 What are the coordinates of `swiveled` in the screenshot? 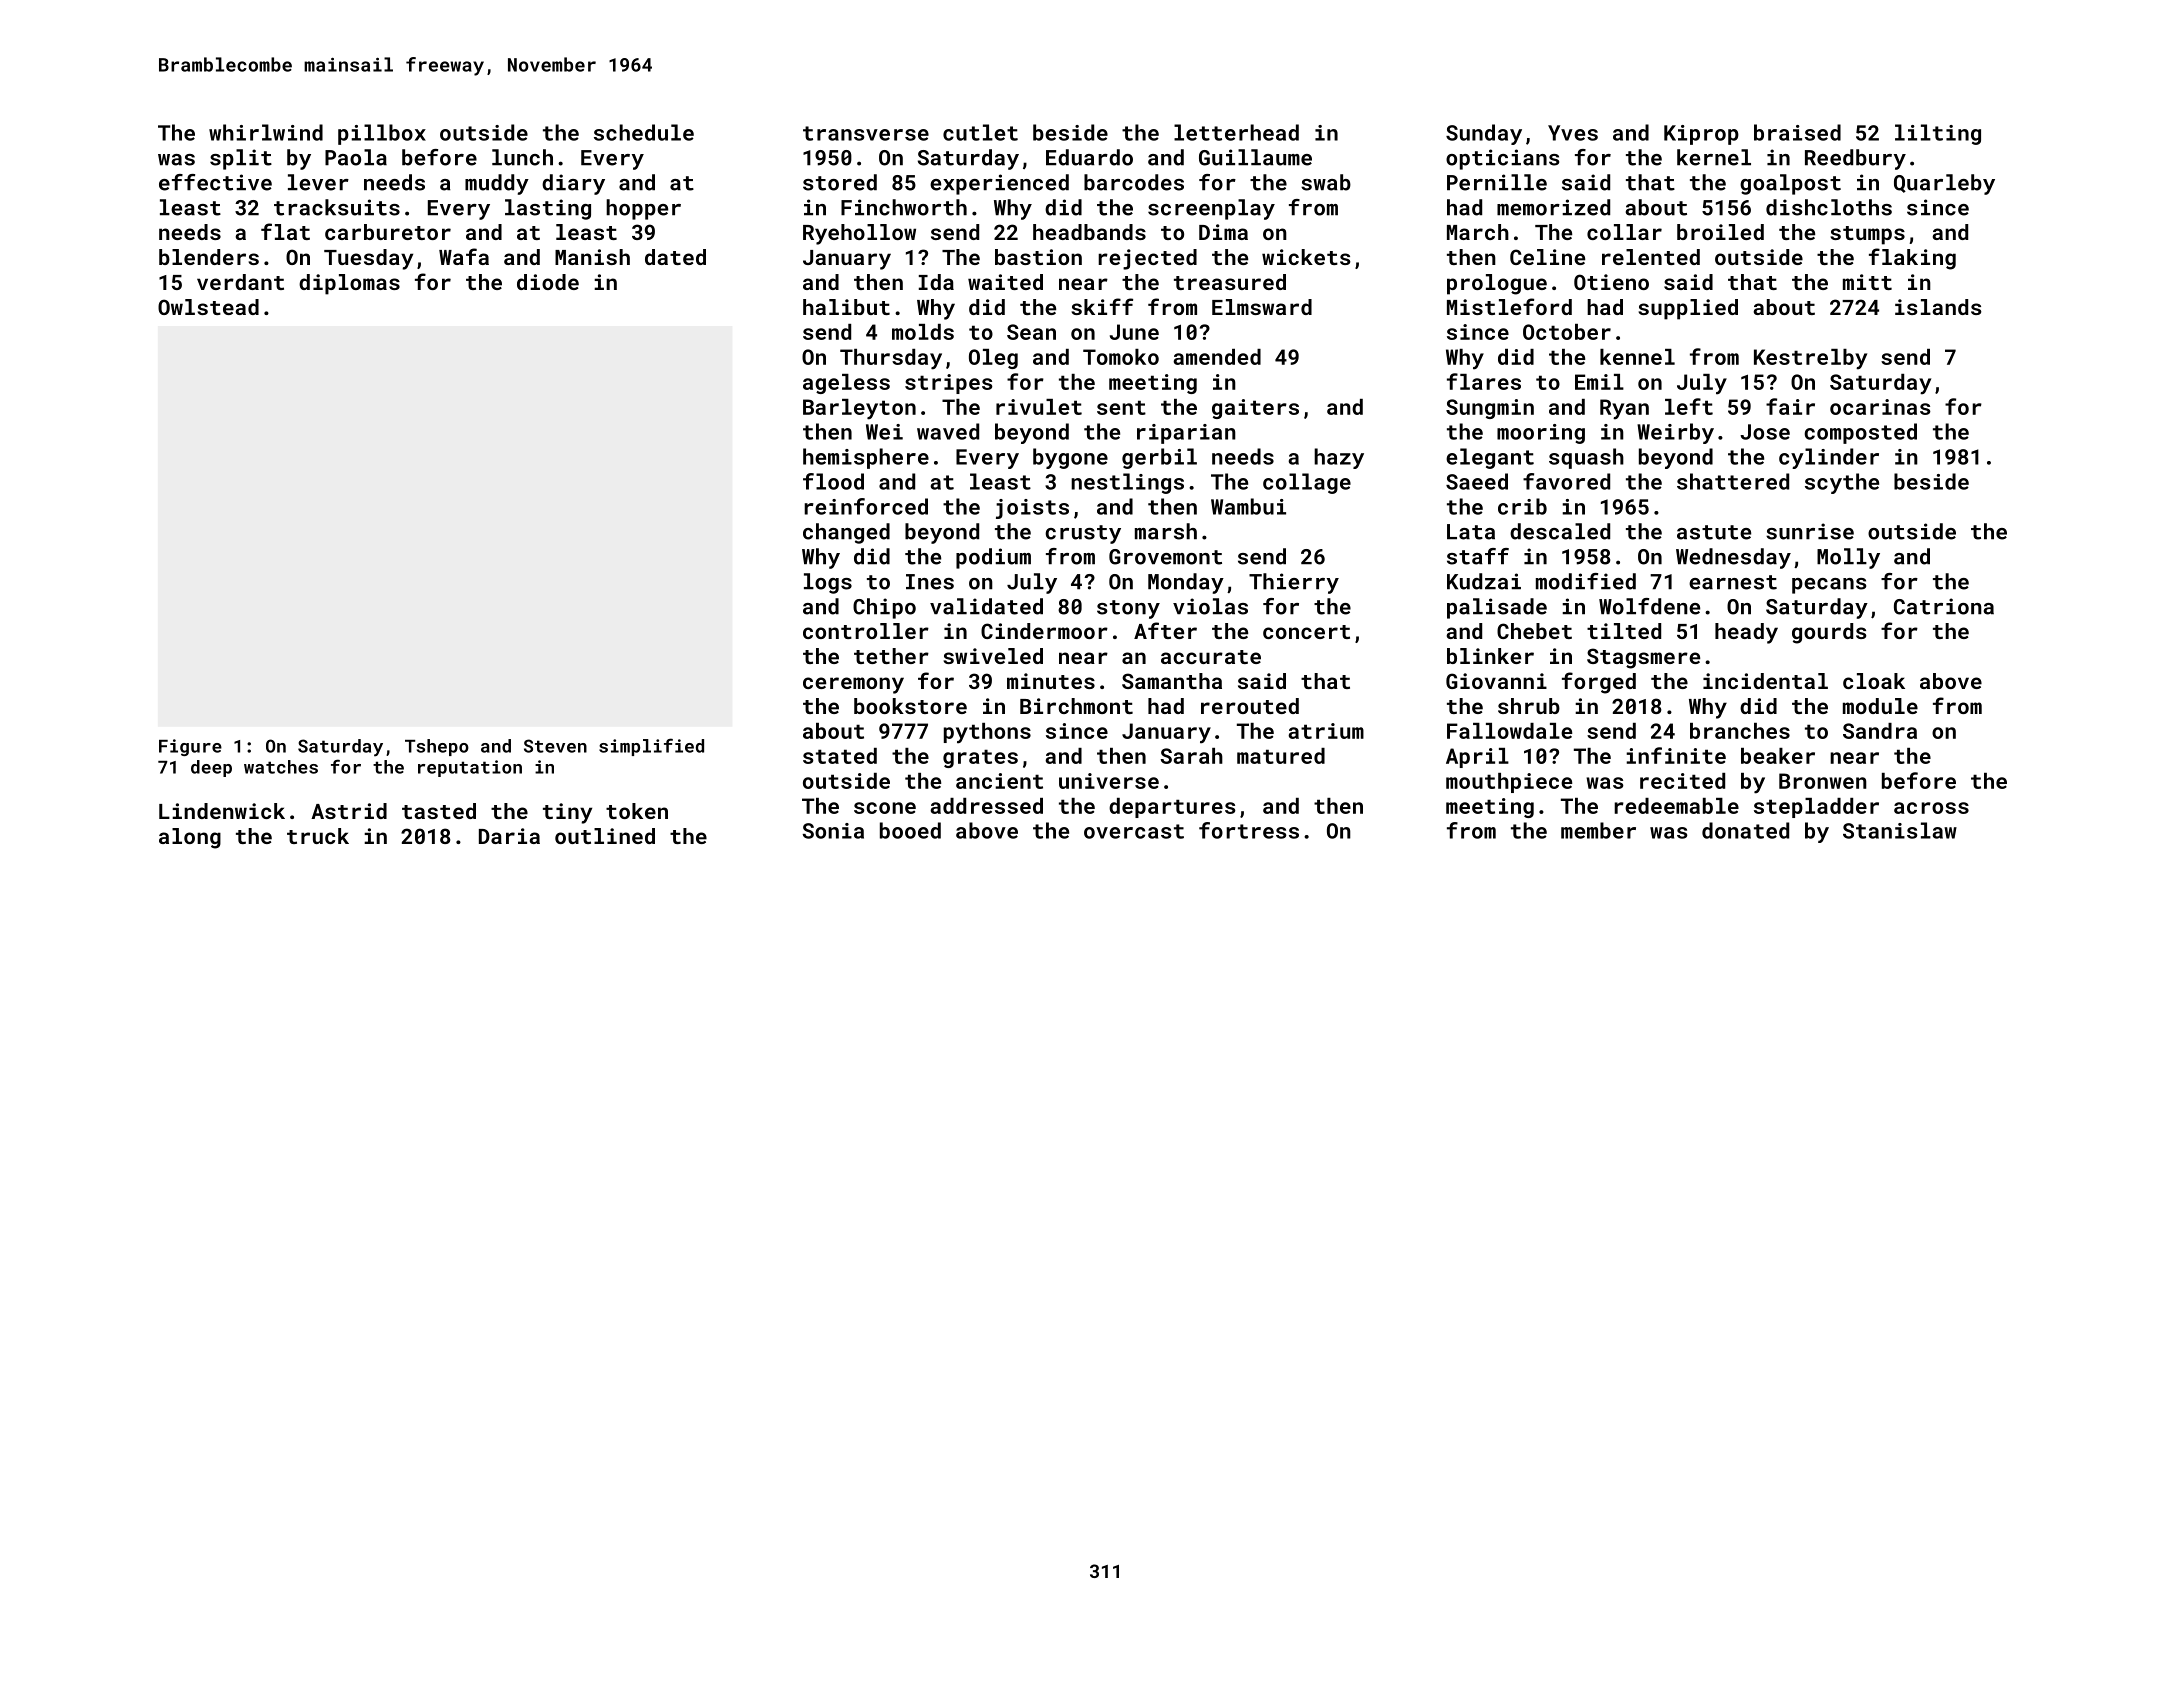 It's located at (993, 656).
